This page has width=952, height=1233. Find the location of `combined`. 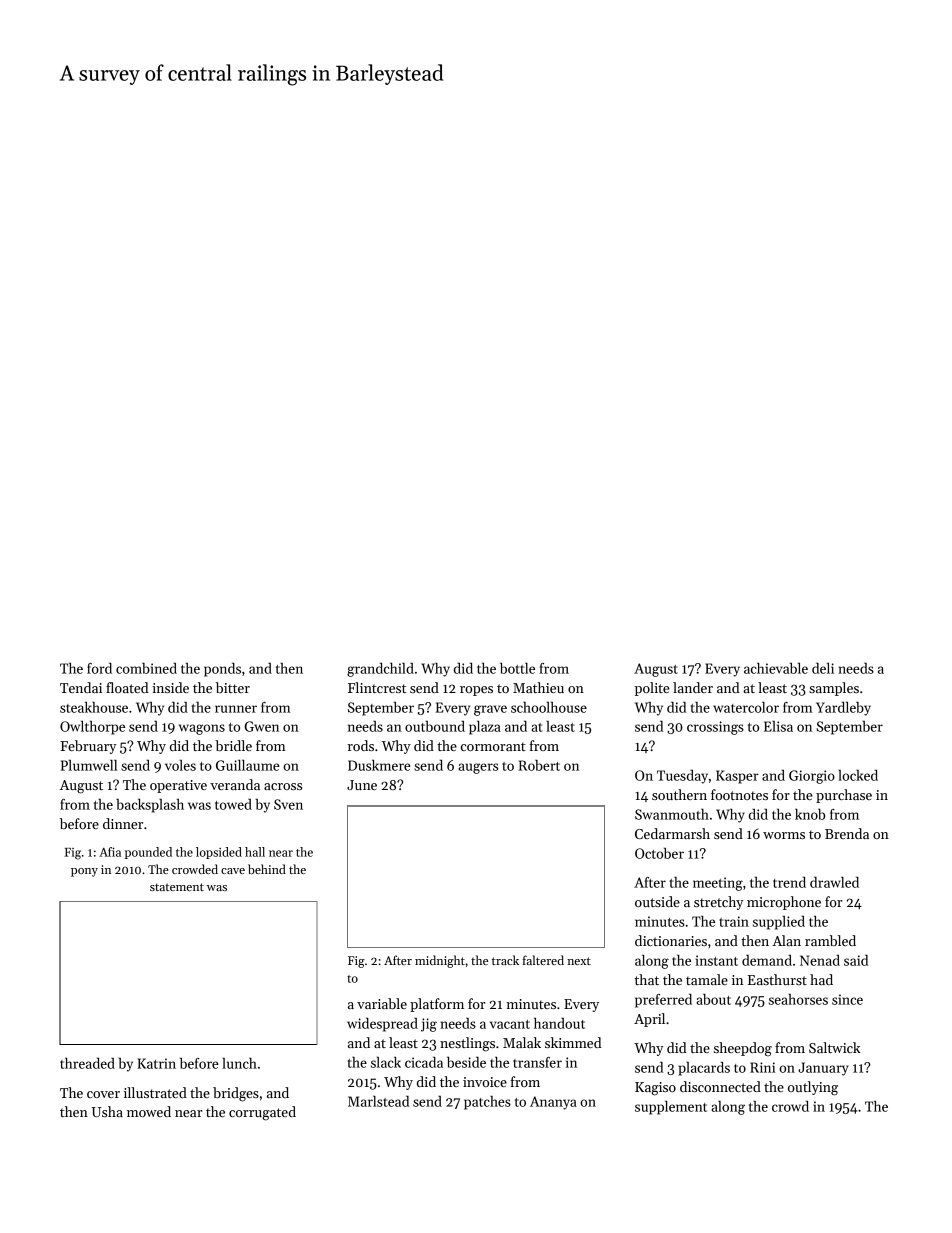

combined is located at coordinates (146, 668).
